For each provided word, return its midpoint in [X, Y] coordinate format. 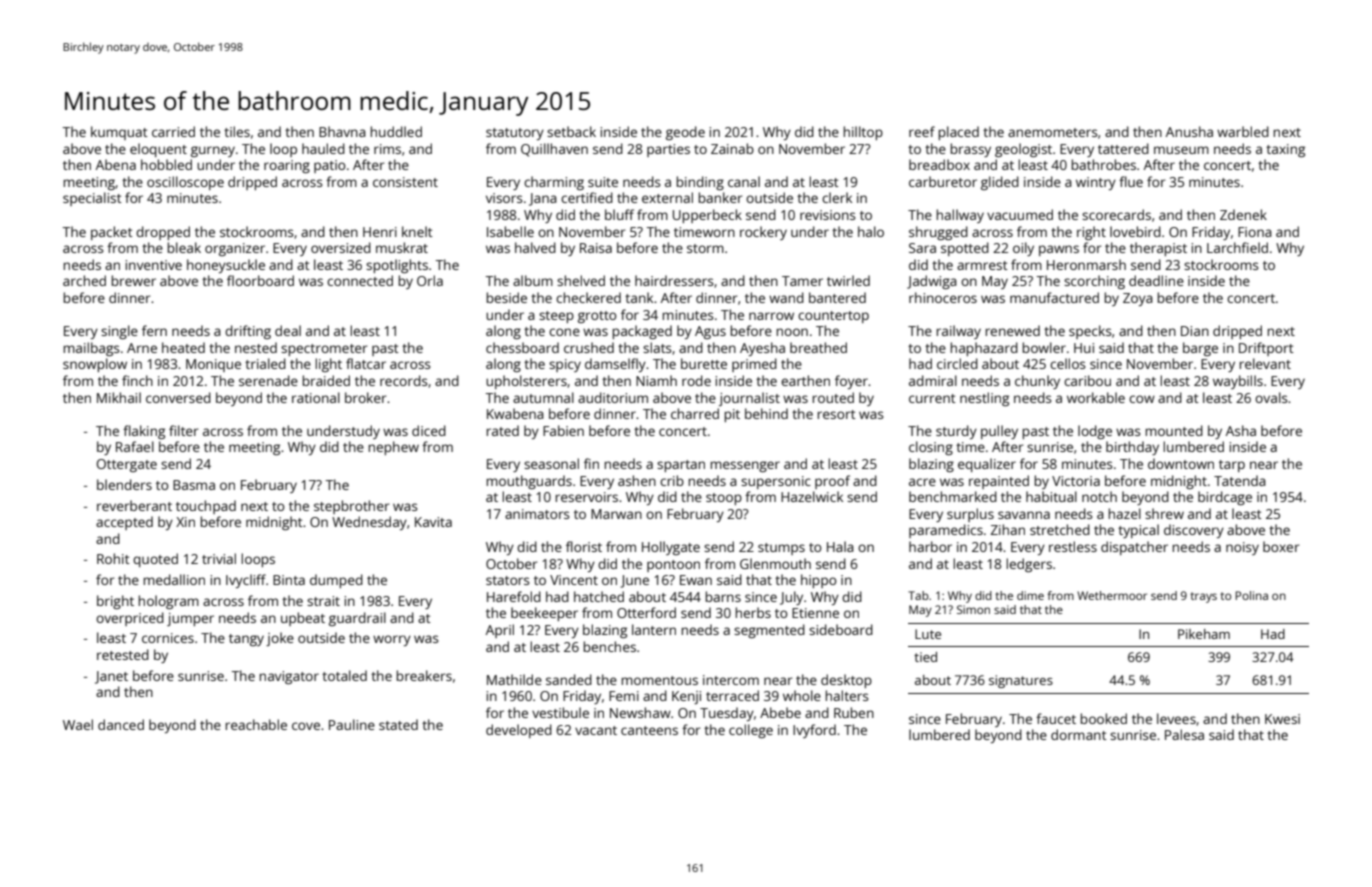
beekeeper [544, 614]
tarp [1232, 466]
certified [587, 197]
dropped [163, 233]
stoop [724, 499]
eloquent [158, 150]
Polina [1251, 595]
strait [323, 601]
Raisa [596, 248]
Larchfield [1237, 247]
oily [1023, 249]
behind [766, 413]
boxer [1281, 546]
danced [121, 724]
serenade [268, 380]
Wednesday [369, 523]
